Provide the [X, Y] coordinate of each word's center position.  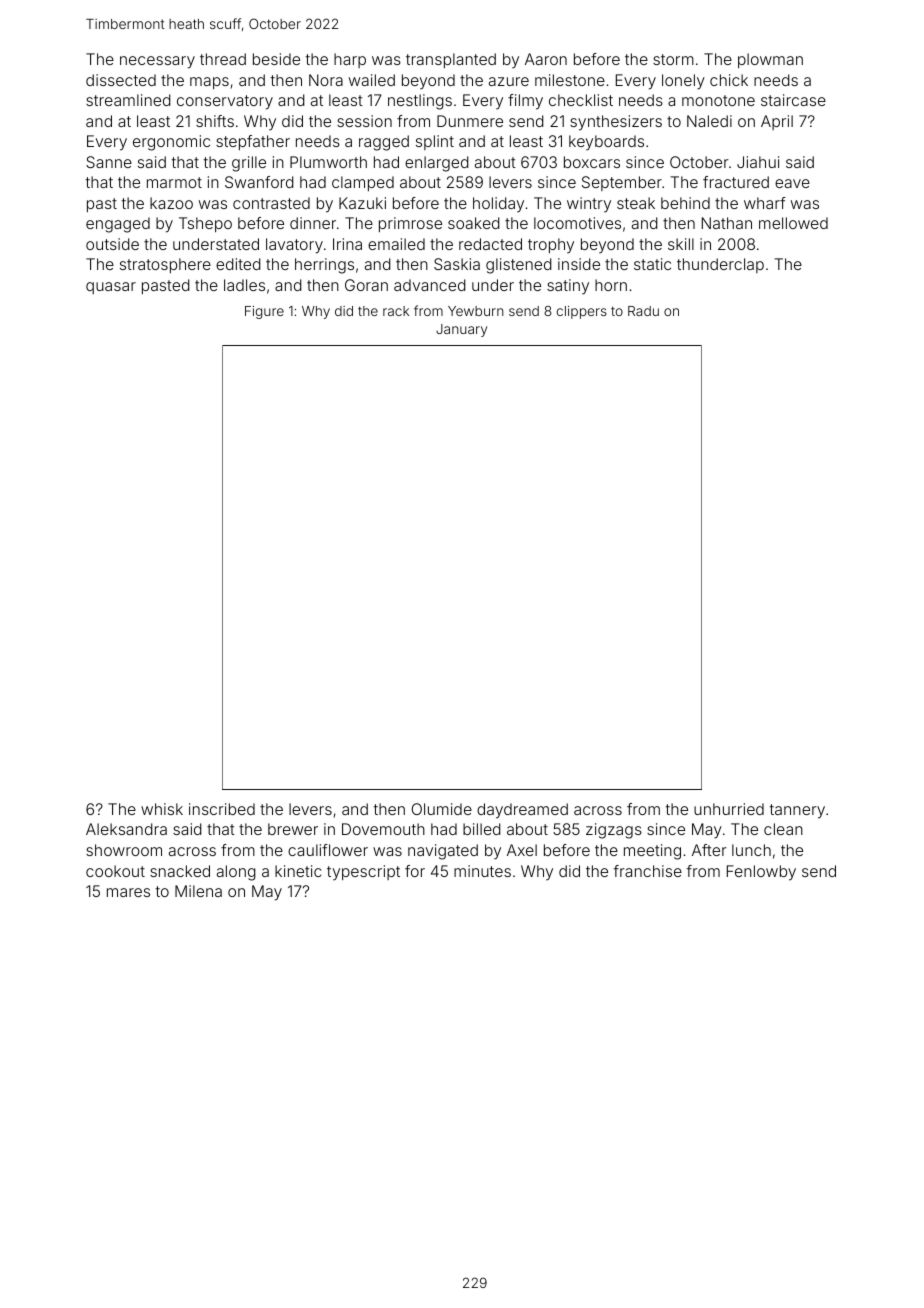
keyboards [606, 143]
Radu [643, 311]
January [461, 330]
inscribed [222, 809]
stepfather [253, 142]
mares [128, 892]
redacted [490, 244]
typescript [363, 873]
